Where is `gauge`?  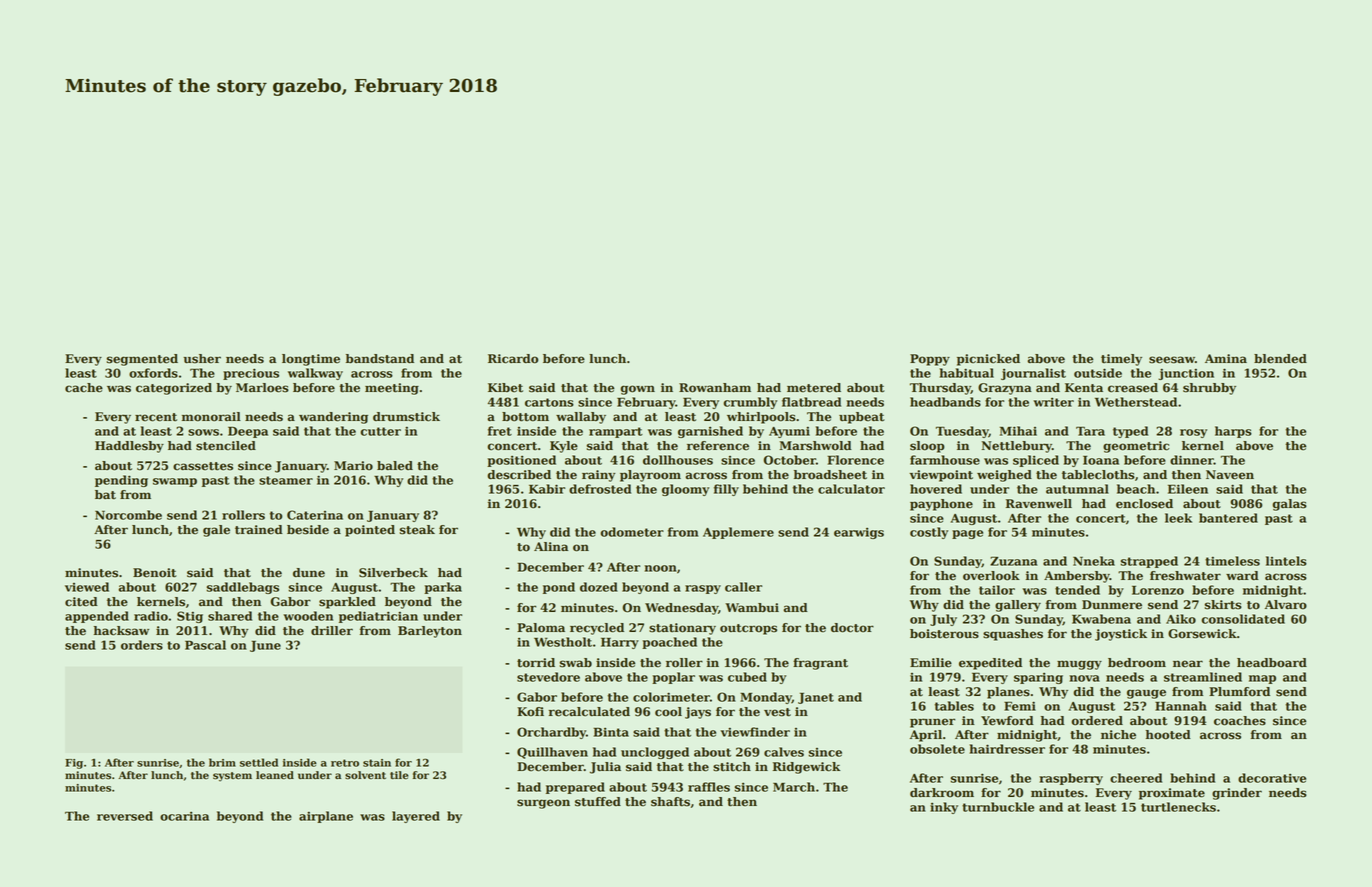
gauge is located at coordinates (1146, 694).
